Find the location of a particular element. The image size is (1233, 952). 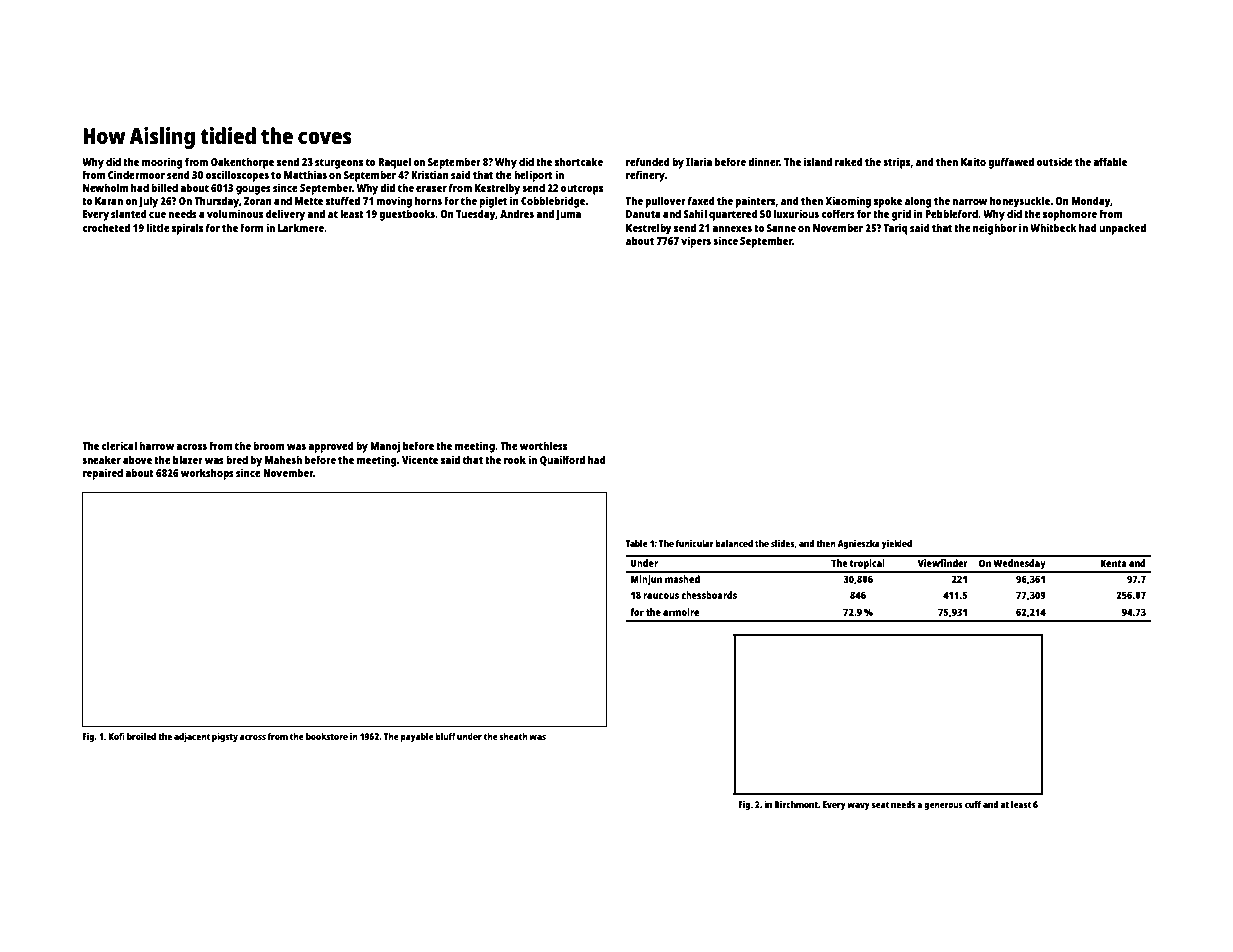

worthless is located at coordinates (543, 445).
